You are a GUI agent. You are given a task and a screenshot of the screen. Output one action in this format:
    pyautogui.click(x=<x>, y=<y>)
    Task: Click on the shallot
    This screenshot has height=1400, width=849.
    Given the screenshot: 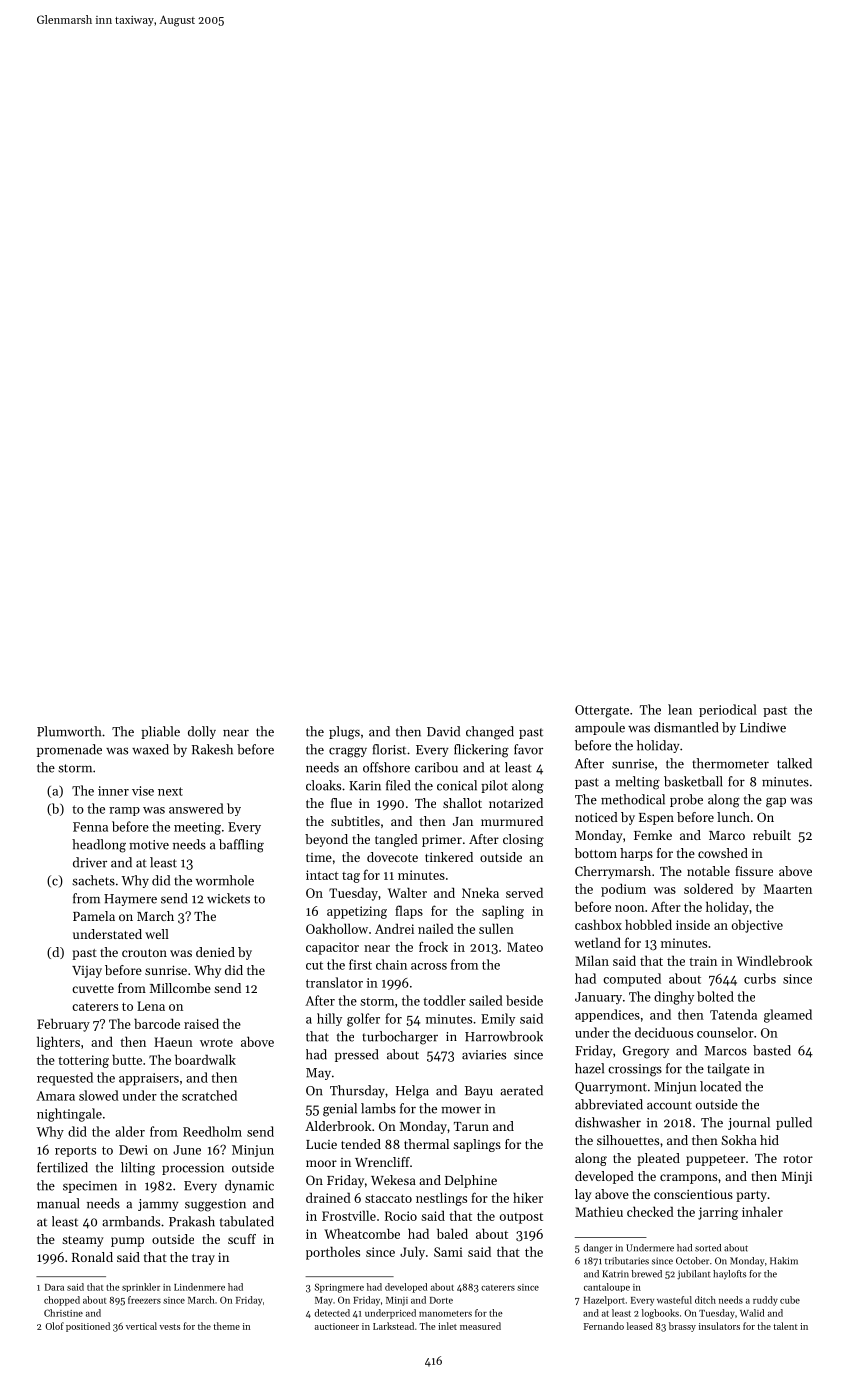 What is the action you would take?
    pyautogui.click(x=462, y=803)
